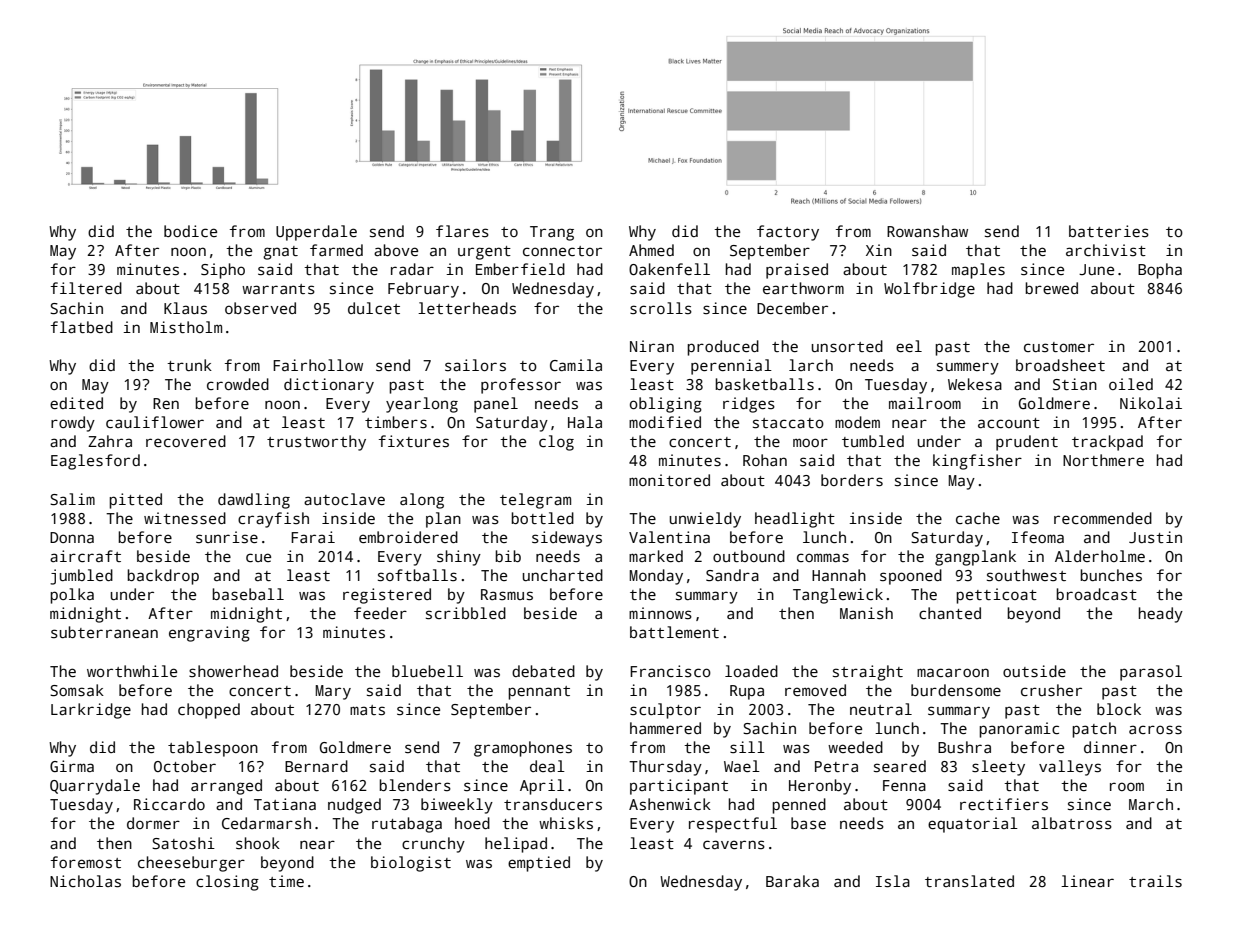  I want to click on chopped, so click(209, 711).
